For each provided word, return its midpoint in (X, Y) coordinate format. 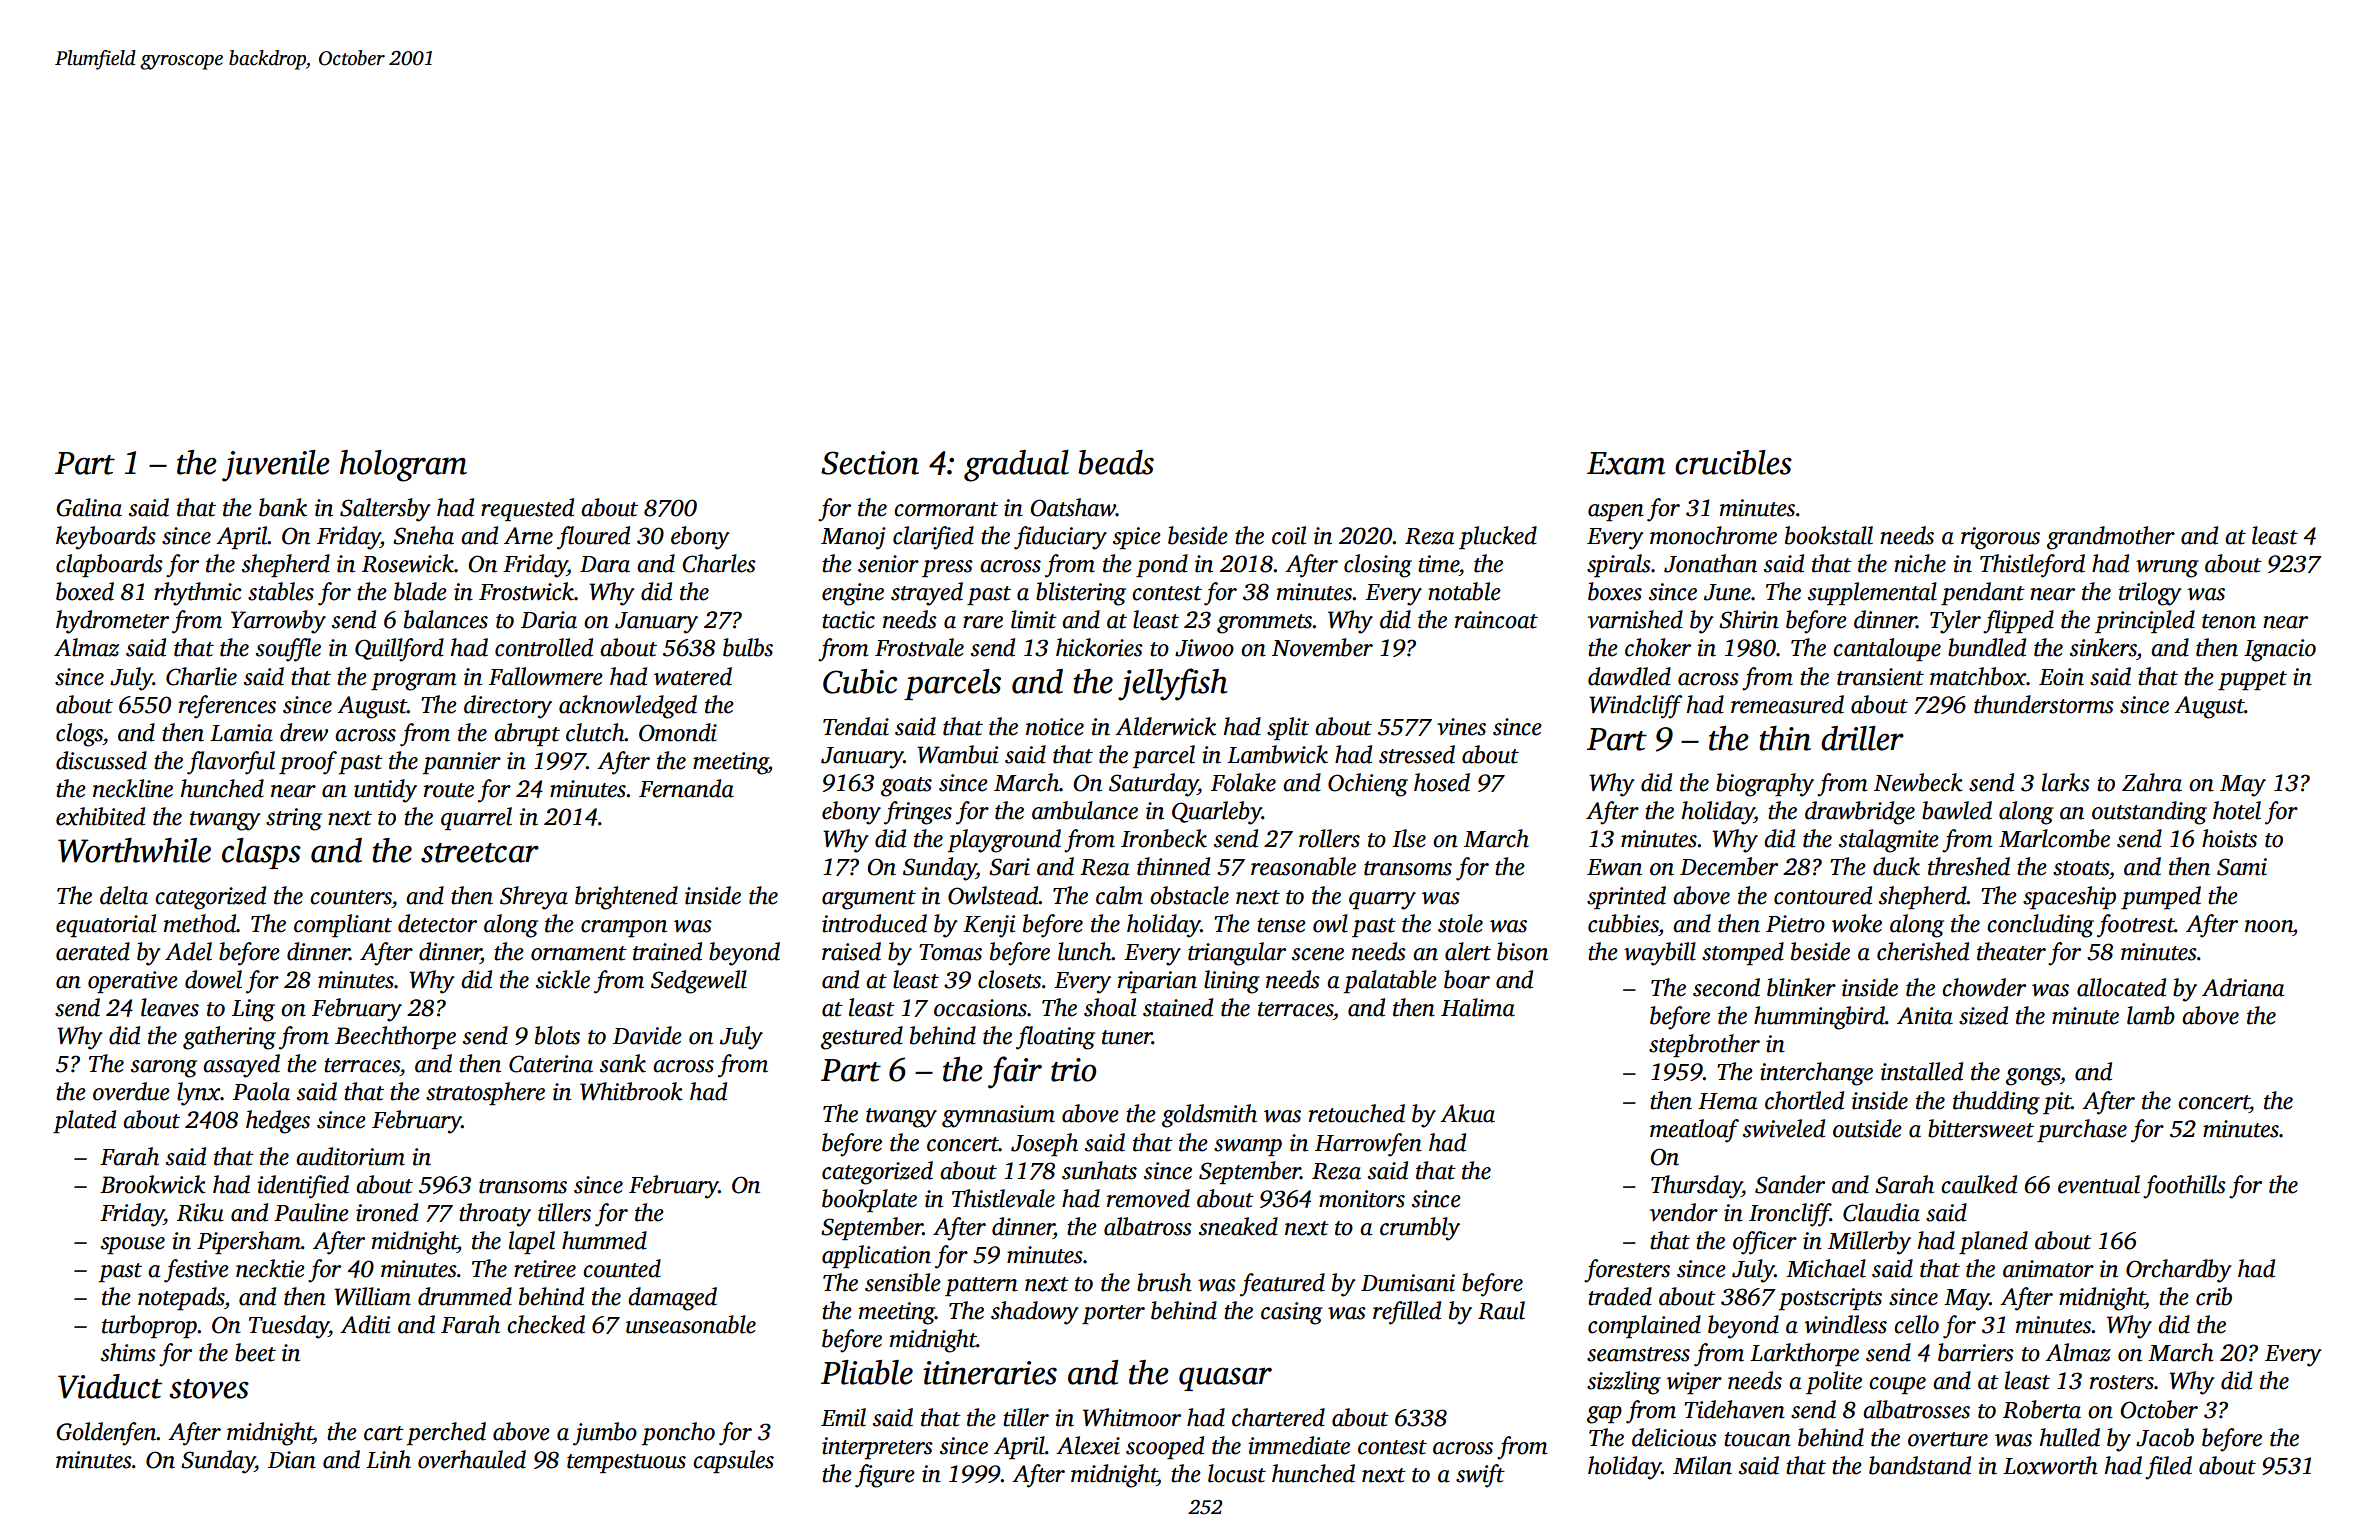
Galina (89, 507)
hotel (2237, 810)
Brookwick (153, 1184)
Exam (1626, 463)
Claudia (1881, 1212)
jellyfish (1173, 684)
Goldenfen (106, 1434)
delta (124, 895)
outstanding (2149, 813)
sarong (164, 1069)
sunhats (1099, 1170)
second (1726, 987)
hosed (1442, 782)
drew (304, 732)
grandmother (2111, 538)
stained (1178, 1007)
